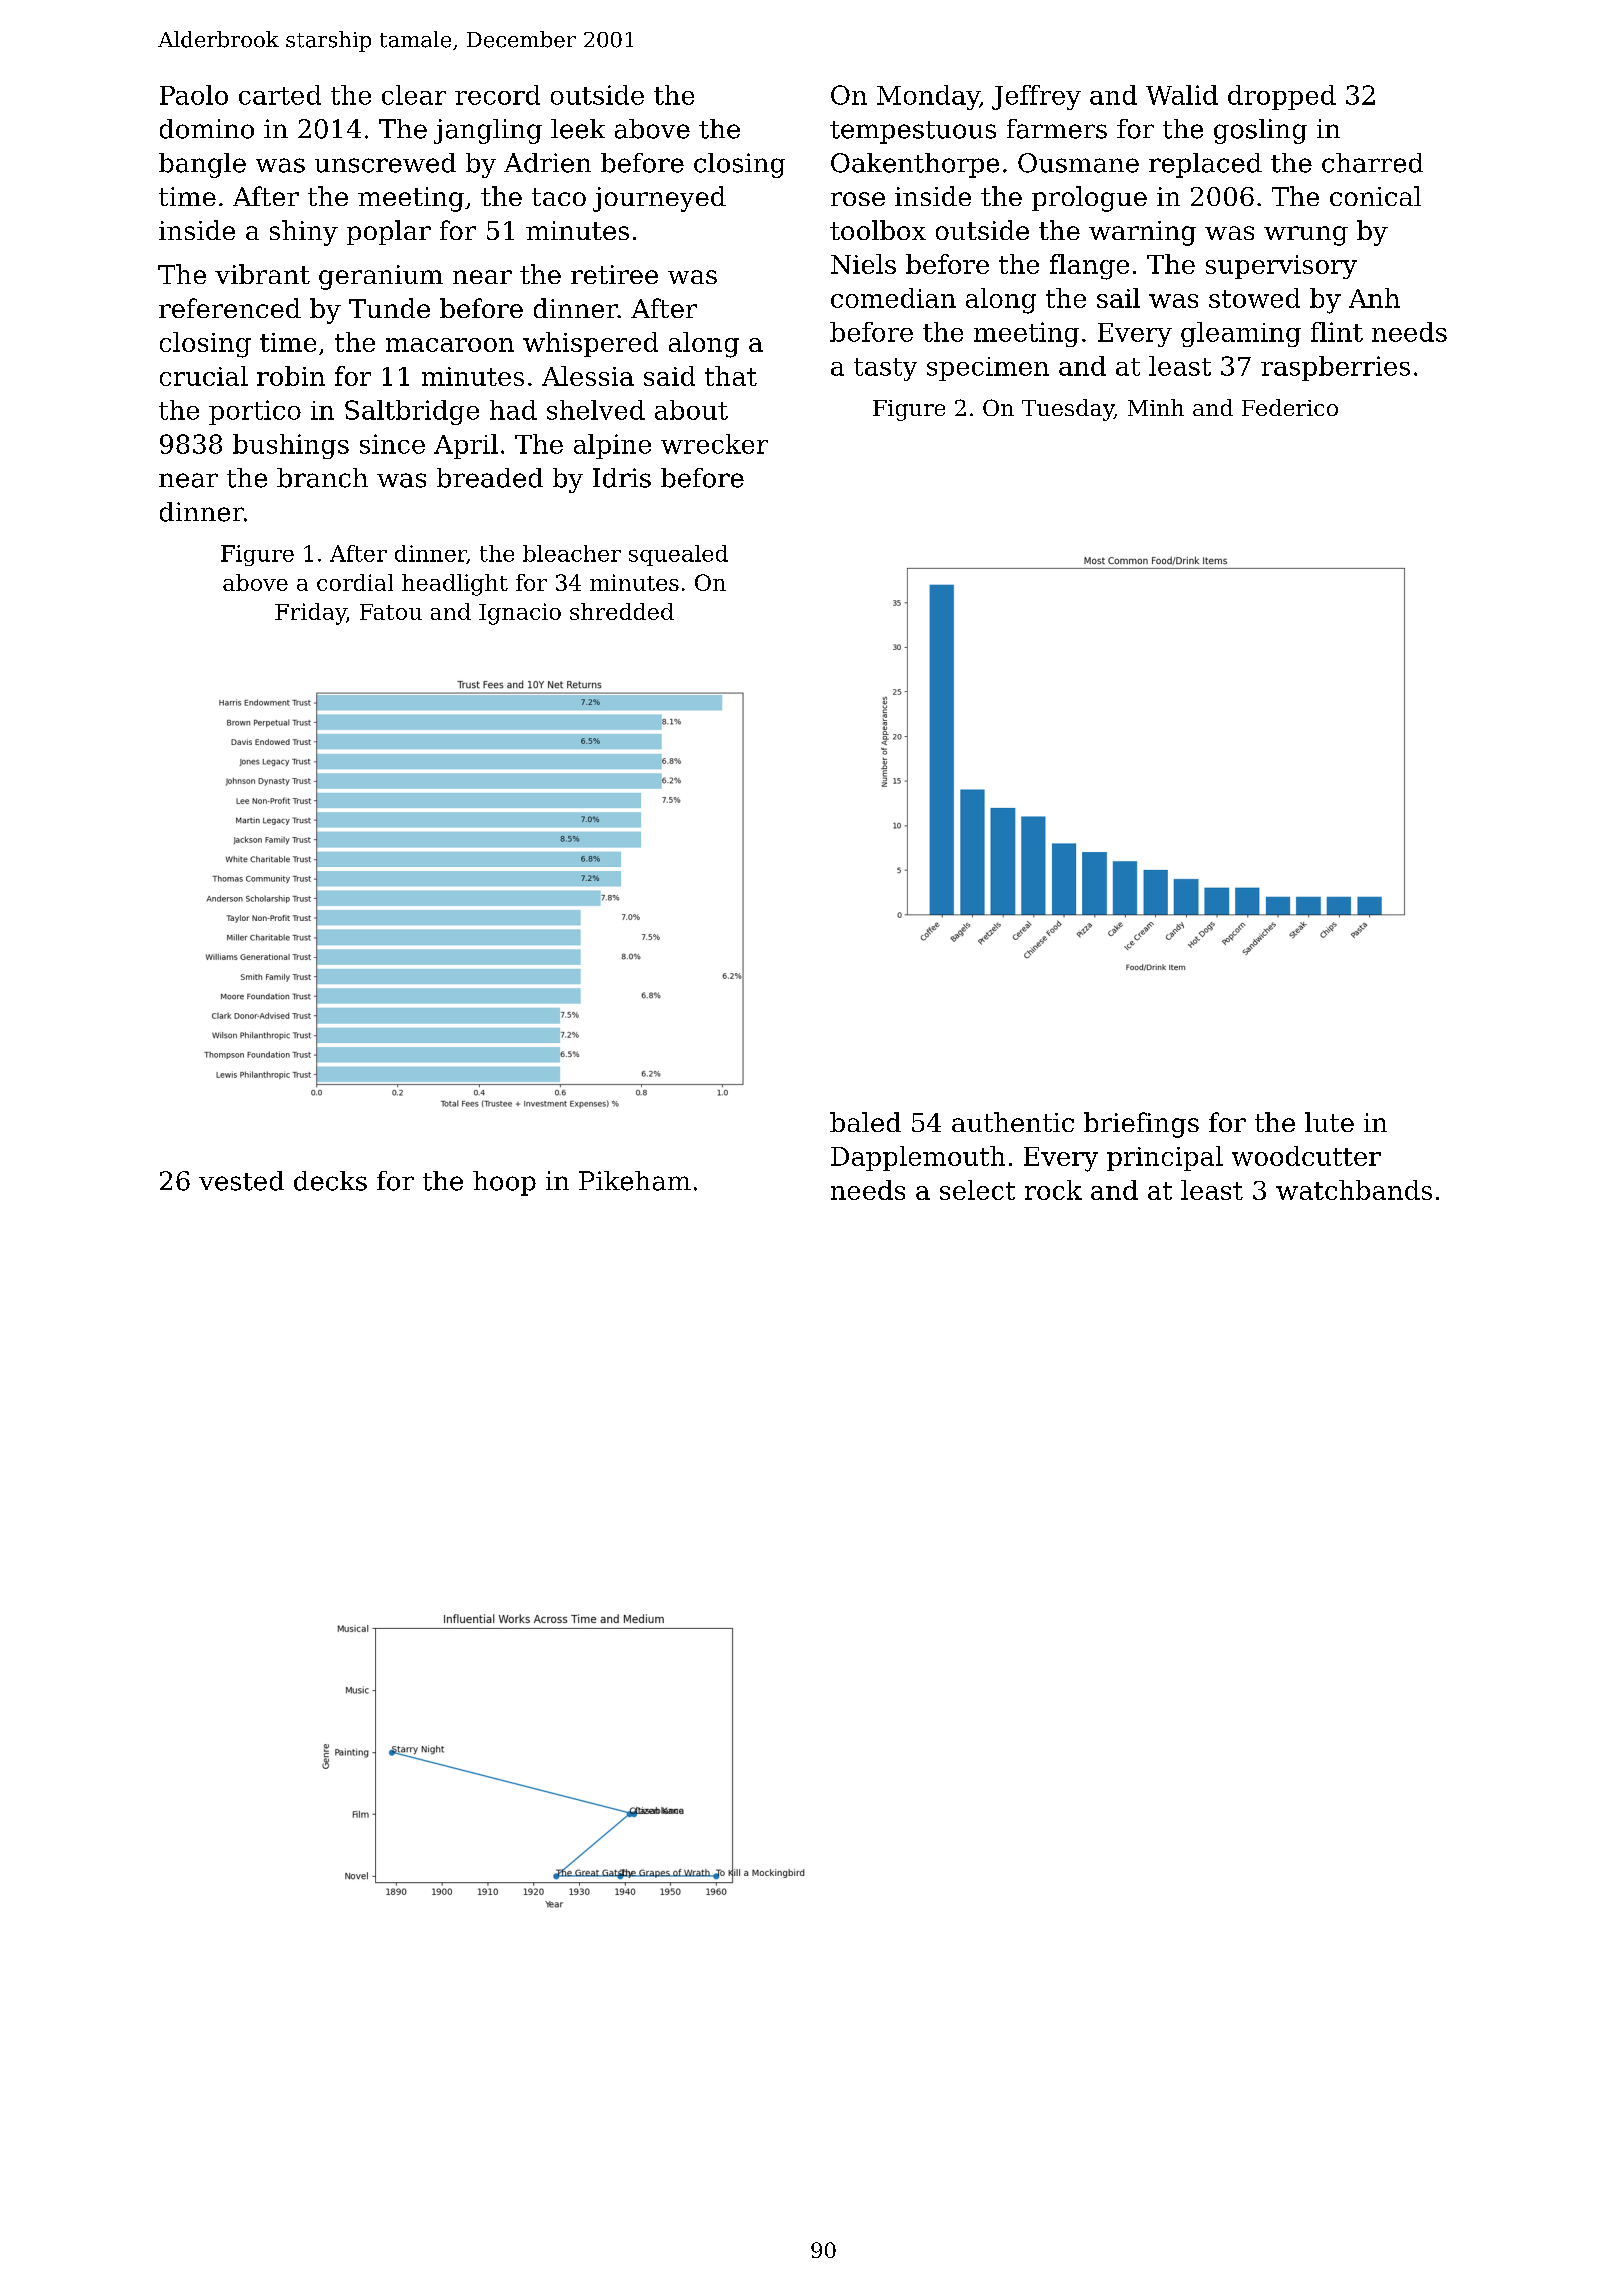 The height and width of the screenshot is (2292, 1620). Describe the element at coordinates (1089, 267) in the screenshot. I see `flange` at that location.
